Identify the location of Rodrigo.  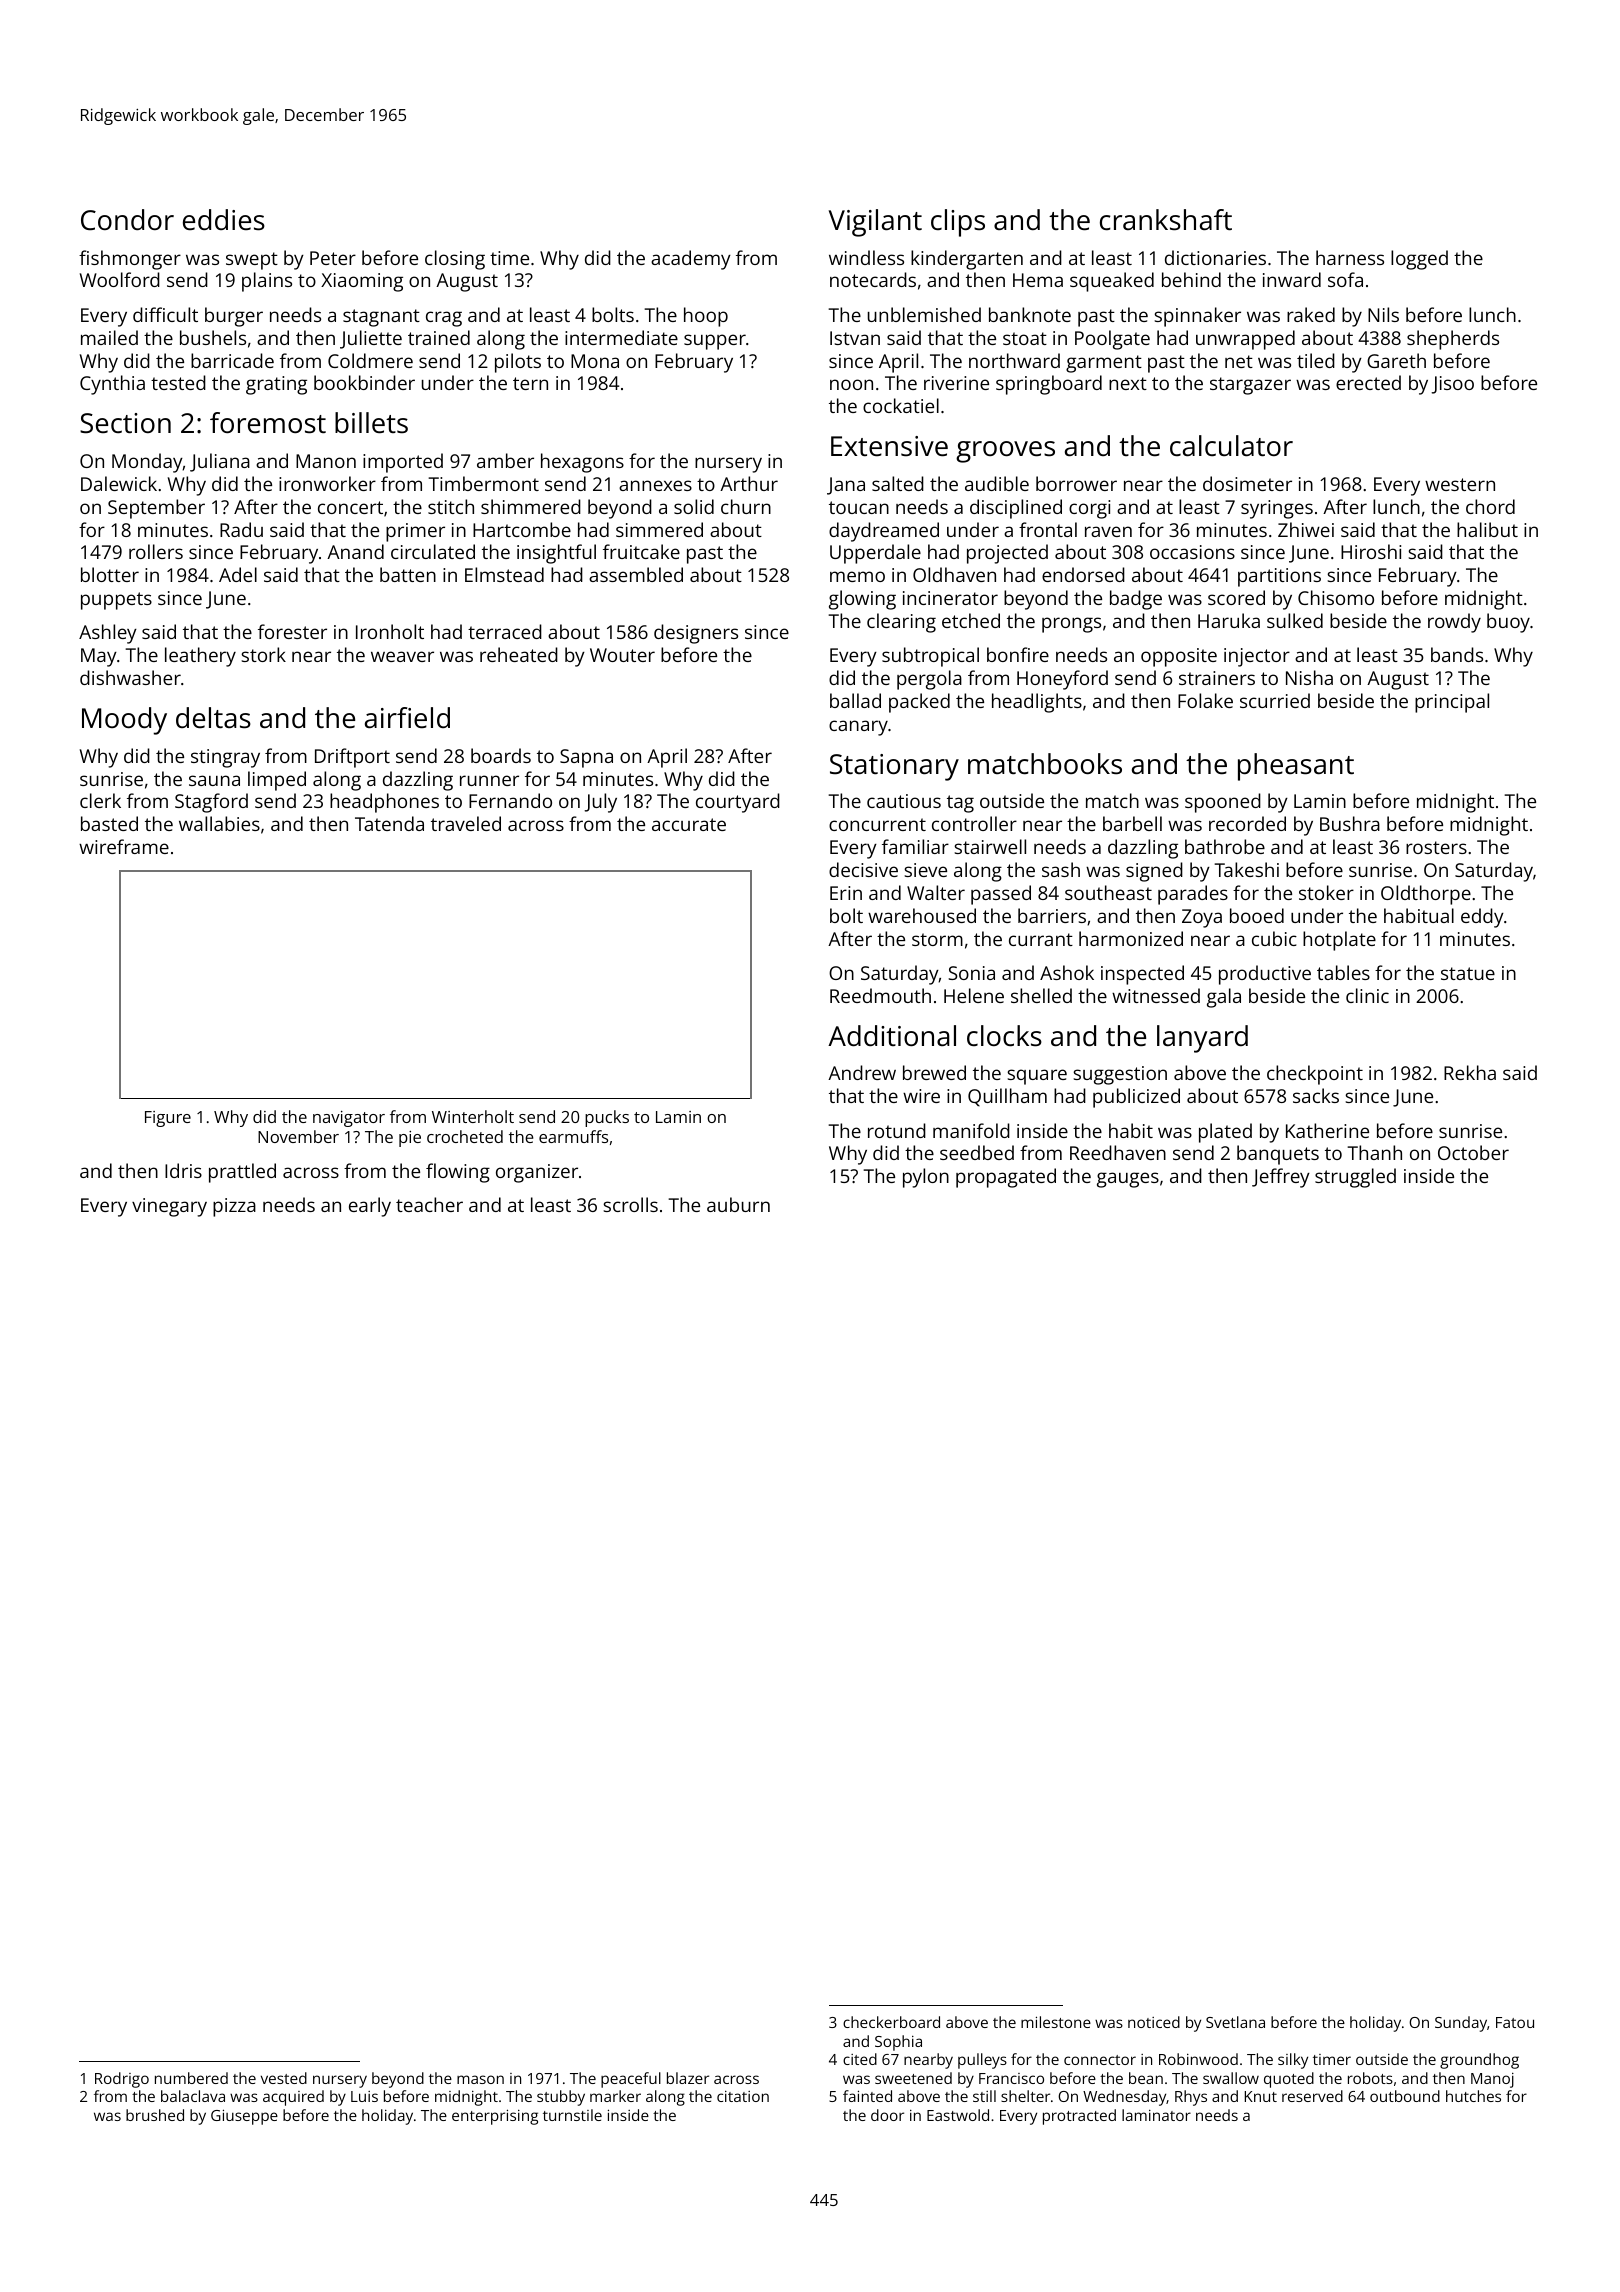
(122, 2080).
